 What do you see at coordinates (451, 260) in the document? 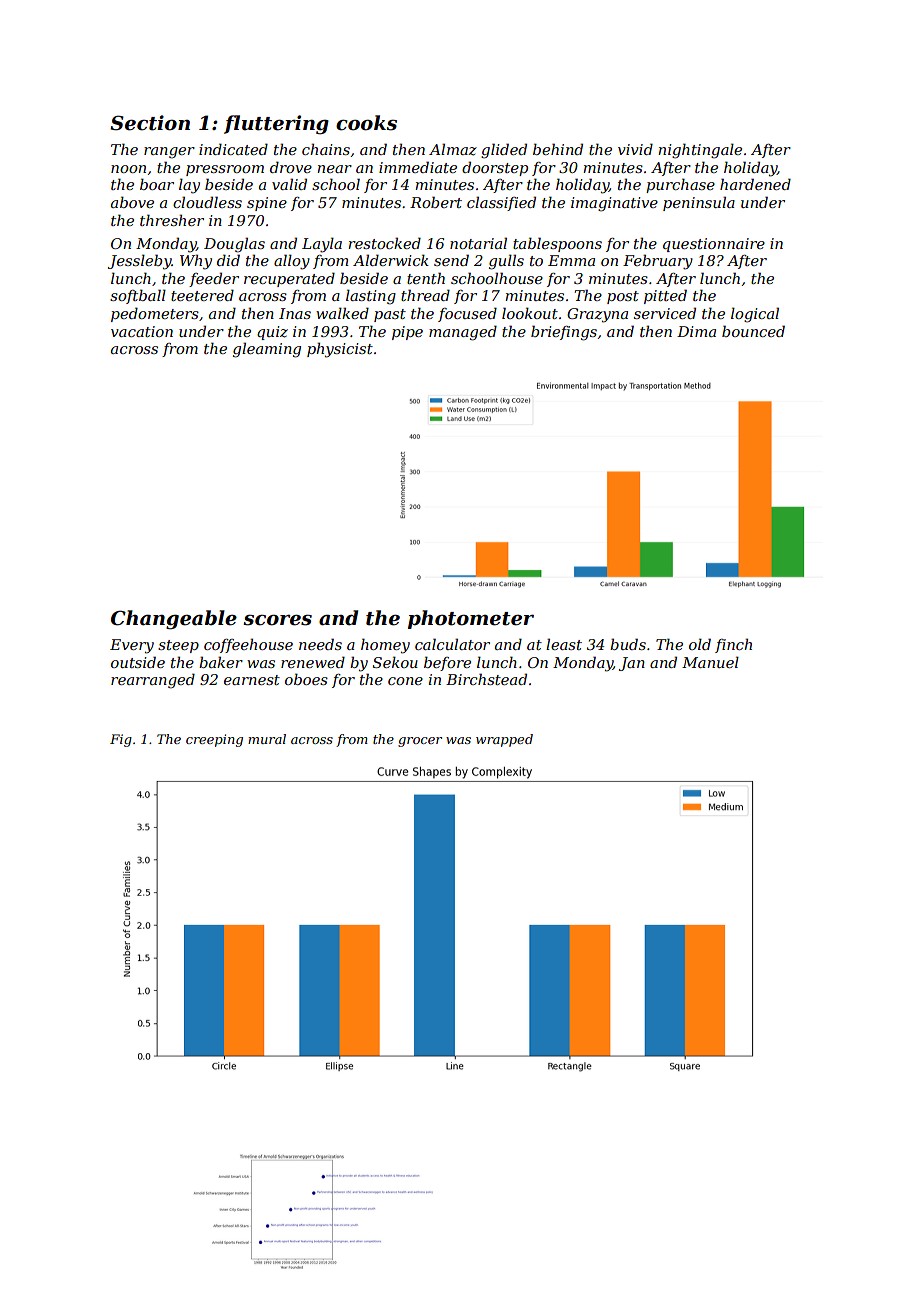
I see `send` at bounding box center [451, 260].
